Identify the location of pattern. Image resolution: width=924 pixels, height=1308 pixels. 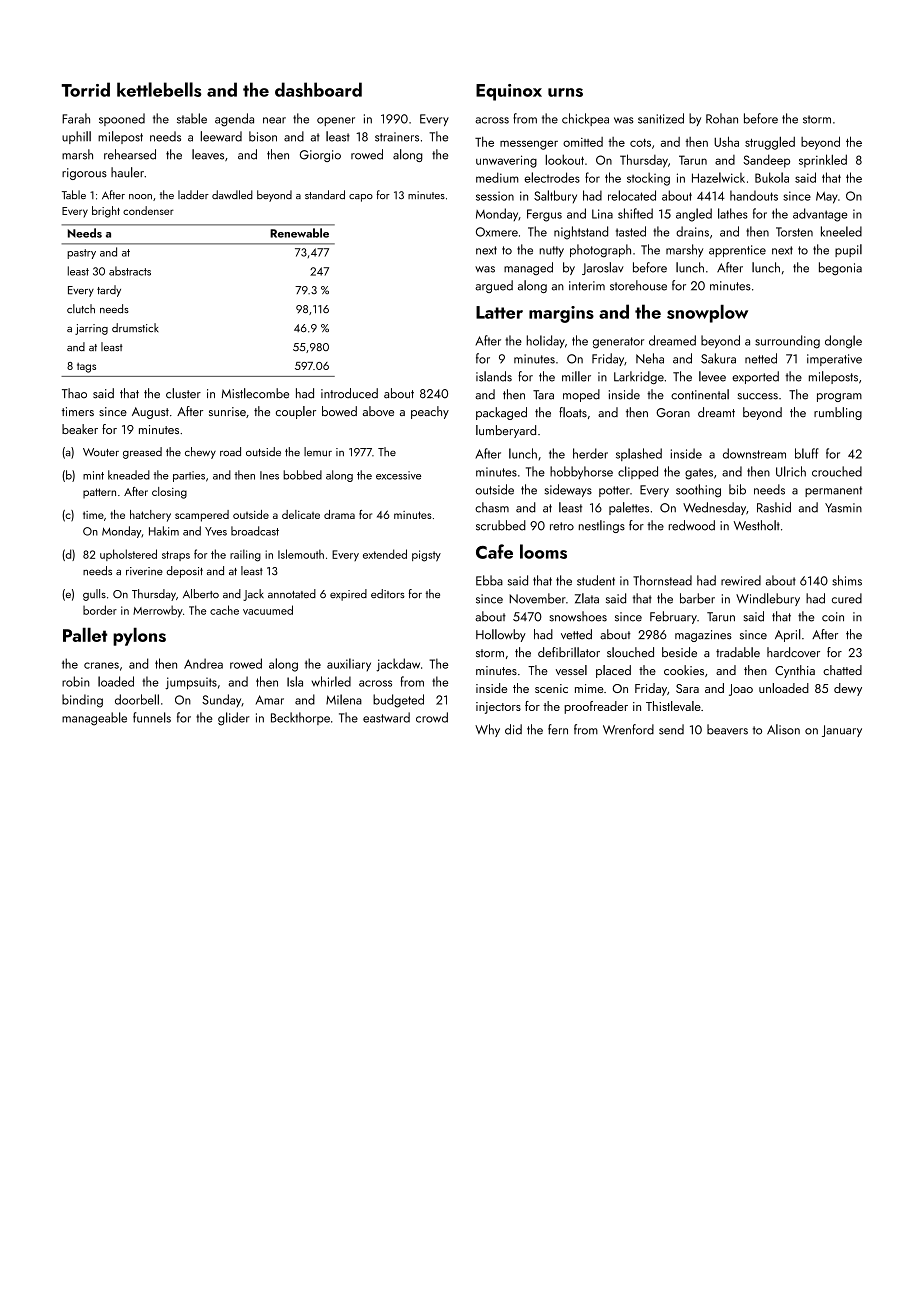
(99, 493).
